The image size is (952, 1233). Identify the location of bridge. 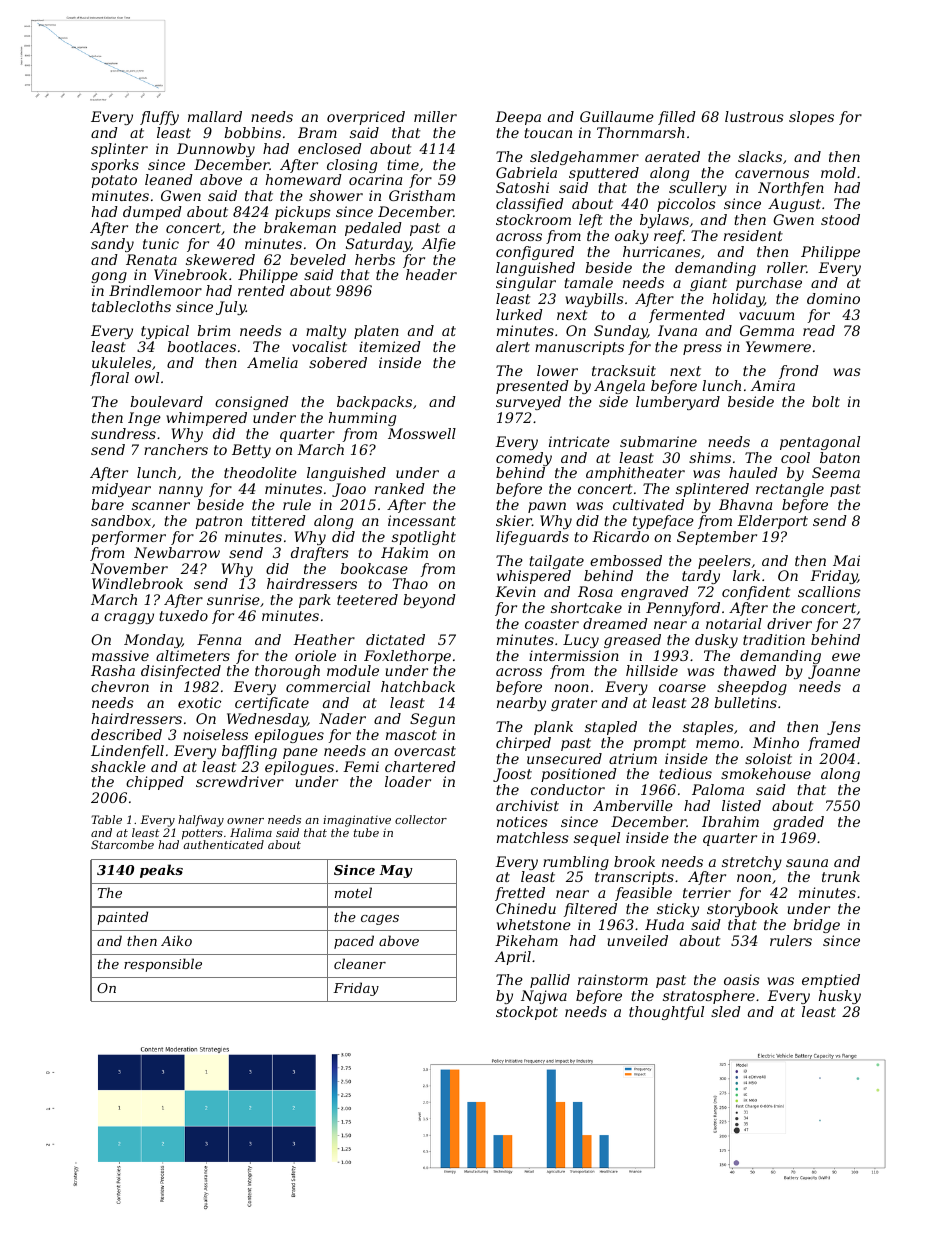
(816, 926).
